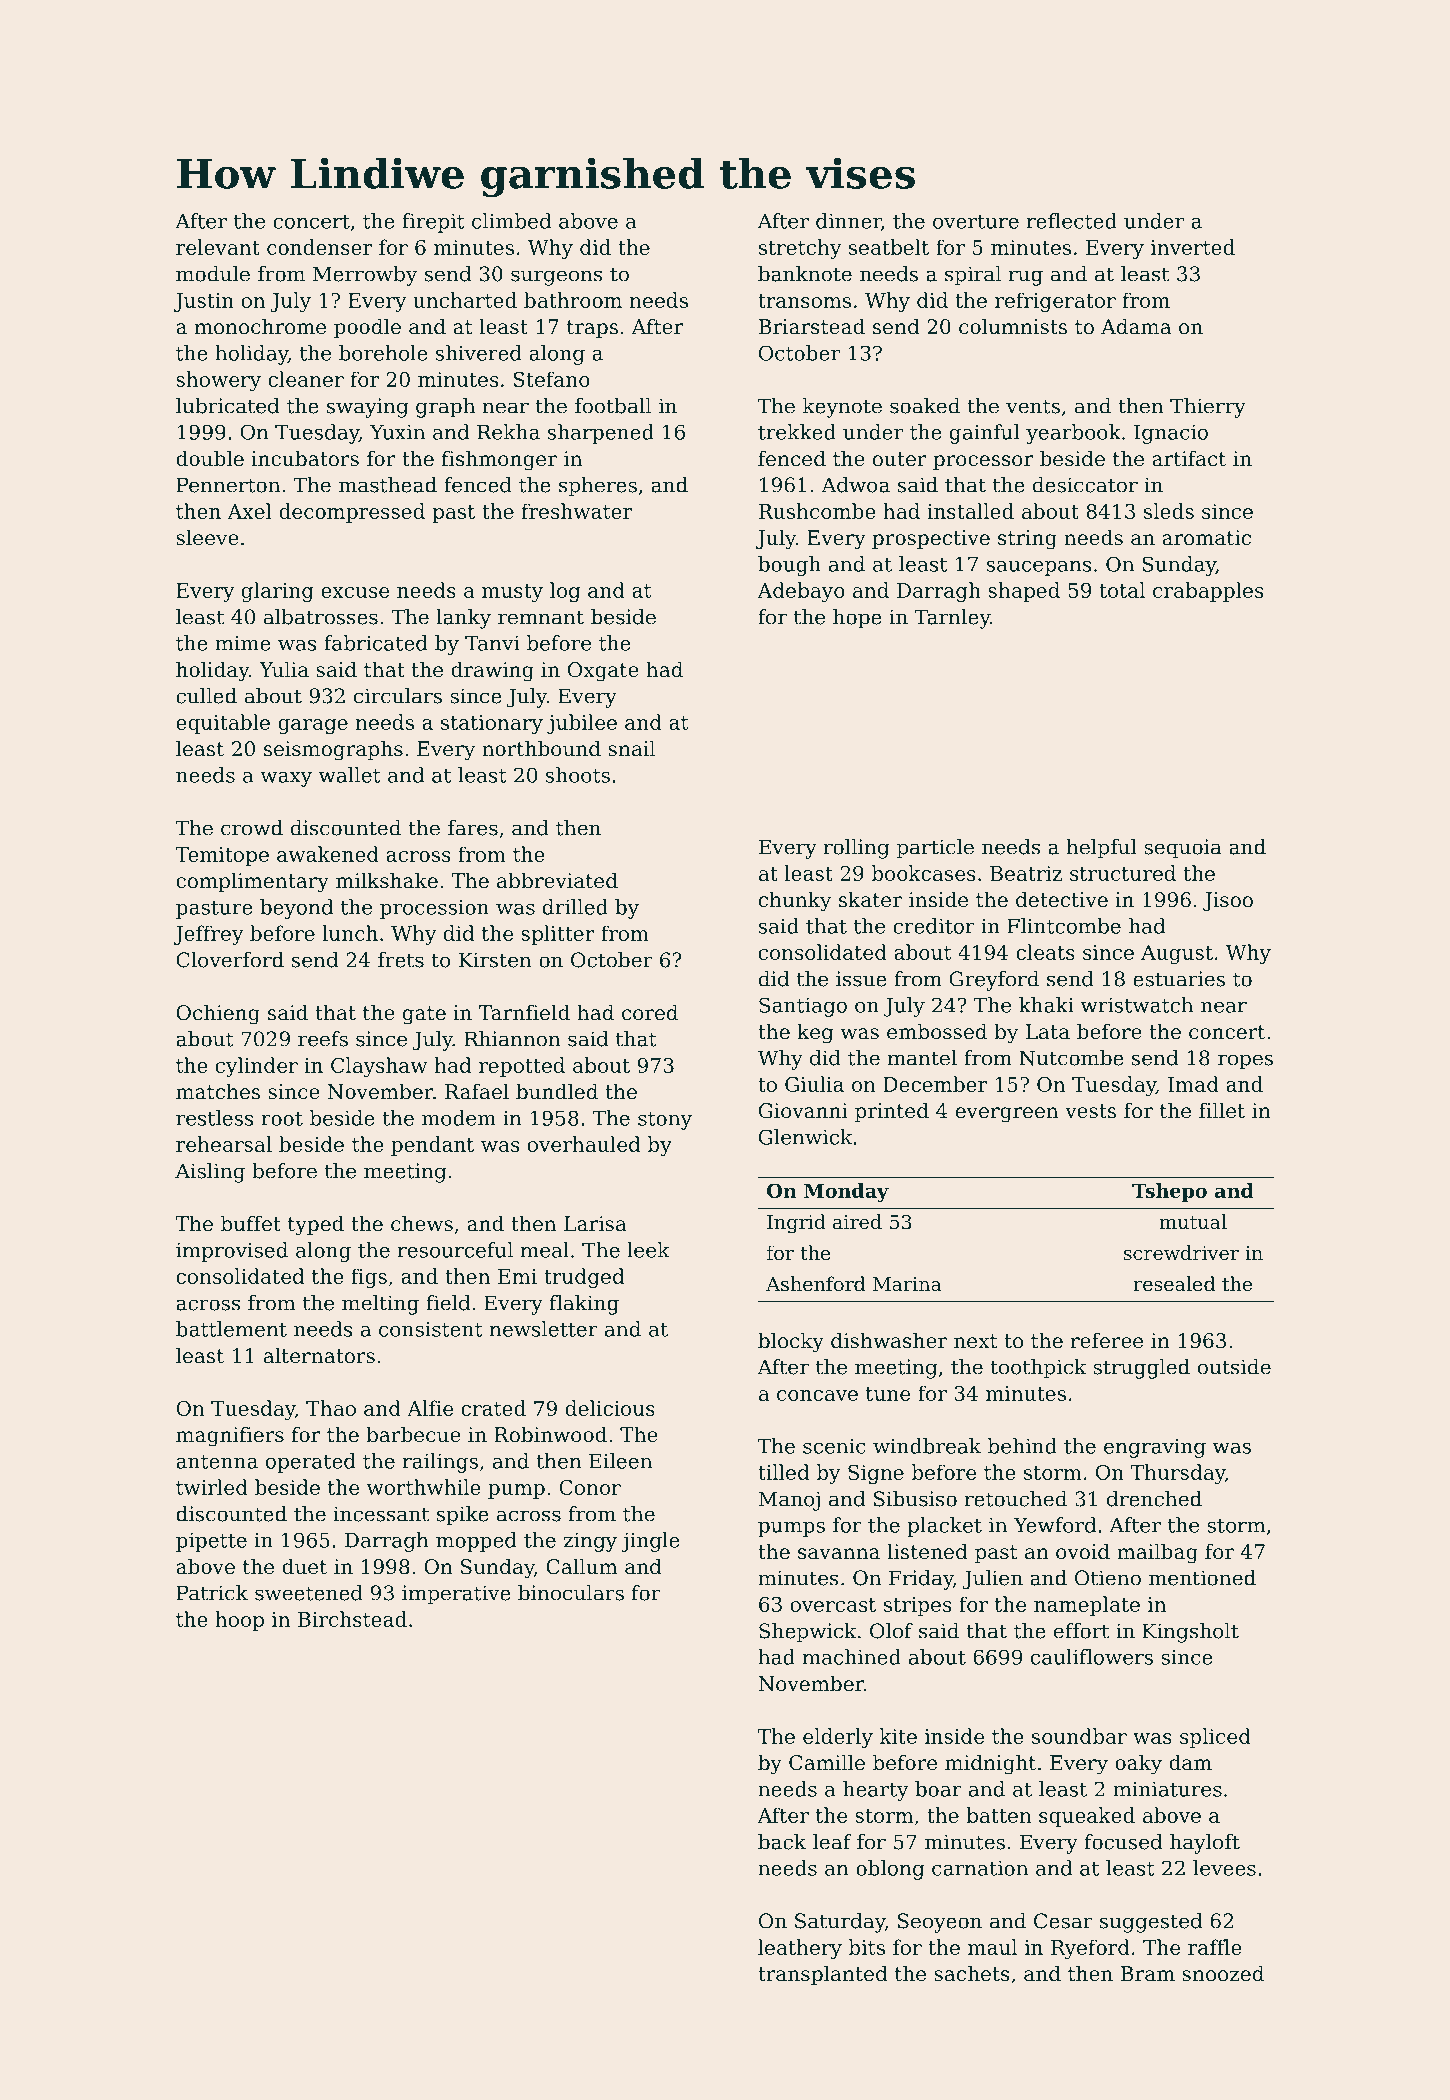 This document has height=2100, width=1450. Describe the element at coordinates (1169, 1192) in the document. I see `Tshepo` at that location.
